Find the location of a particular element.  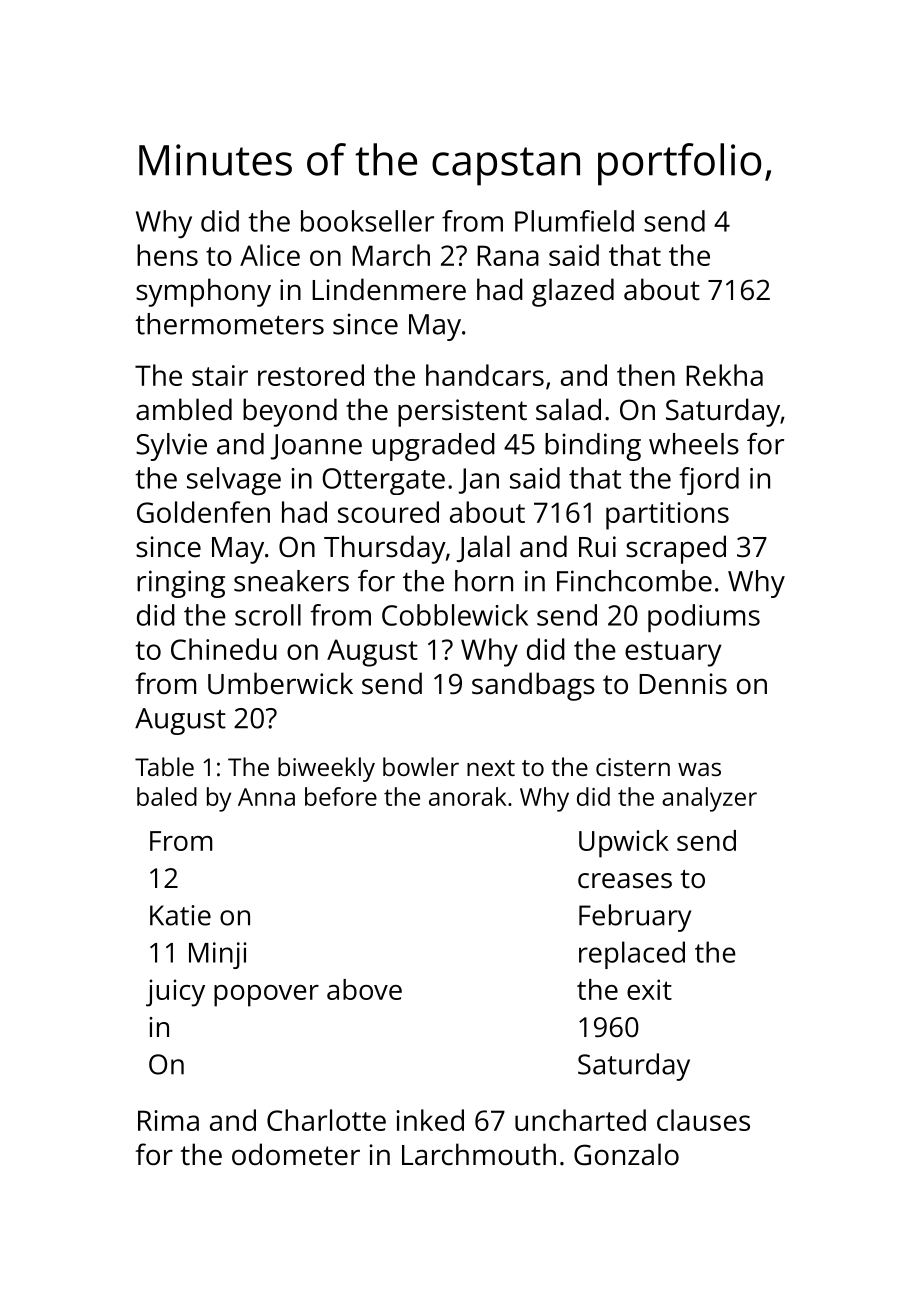

clauses is located at coordinates (703, 1120).
